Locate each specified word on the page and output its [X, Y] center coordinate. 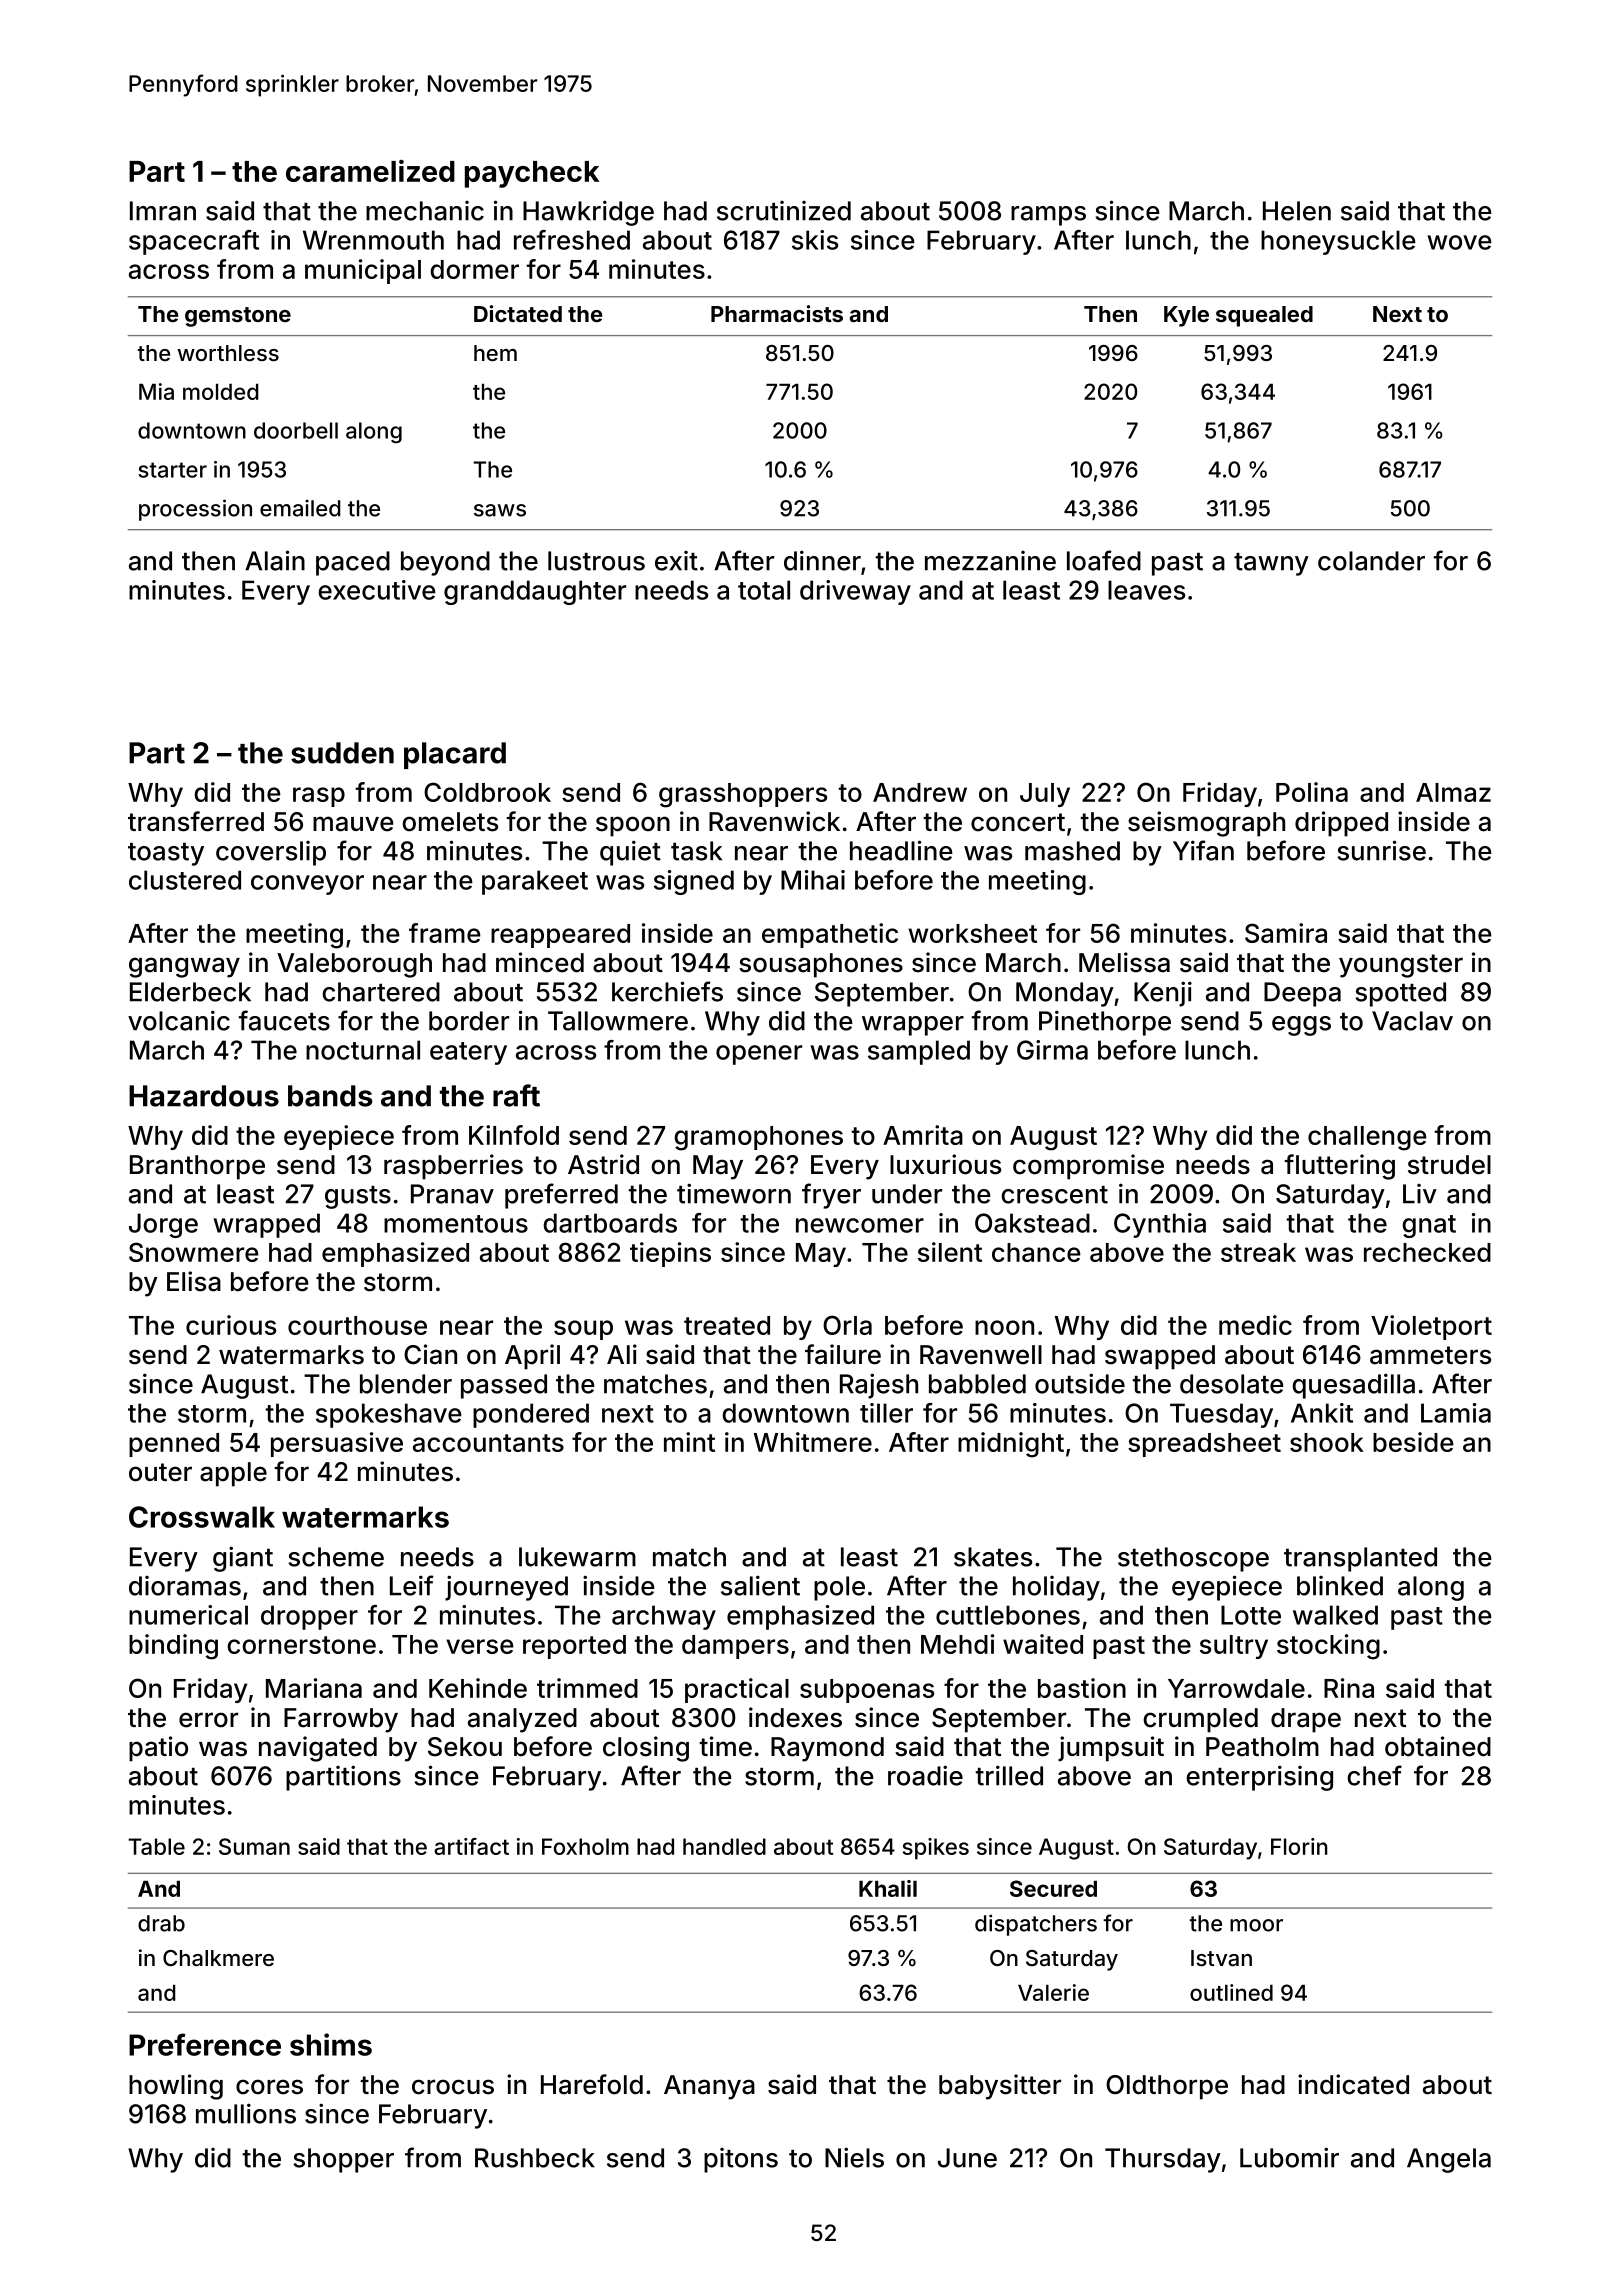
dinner [822, 560]
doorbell [296, 430]
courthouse [357, 1325]
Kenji [1163, 994]
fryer [831, 1196]
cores [269, 2087]
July [1045, 795]
